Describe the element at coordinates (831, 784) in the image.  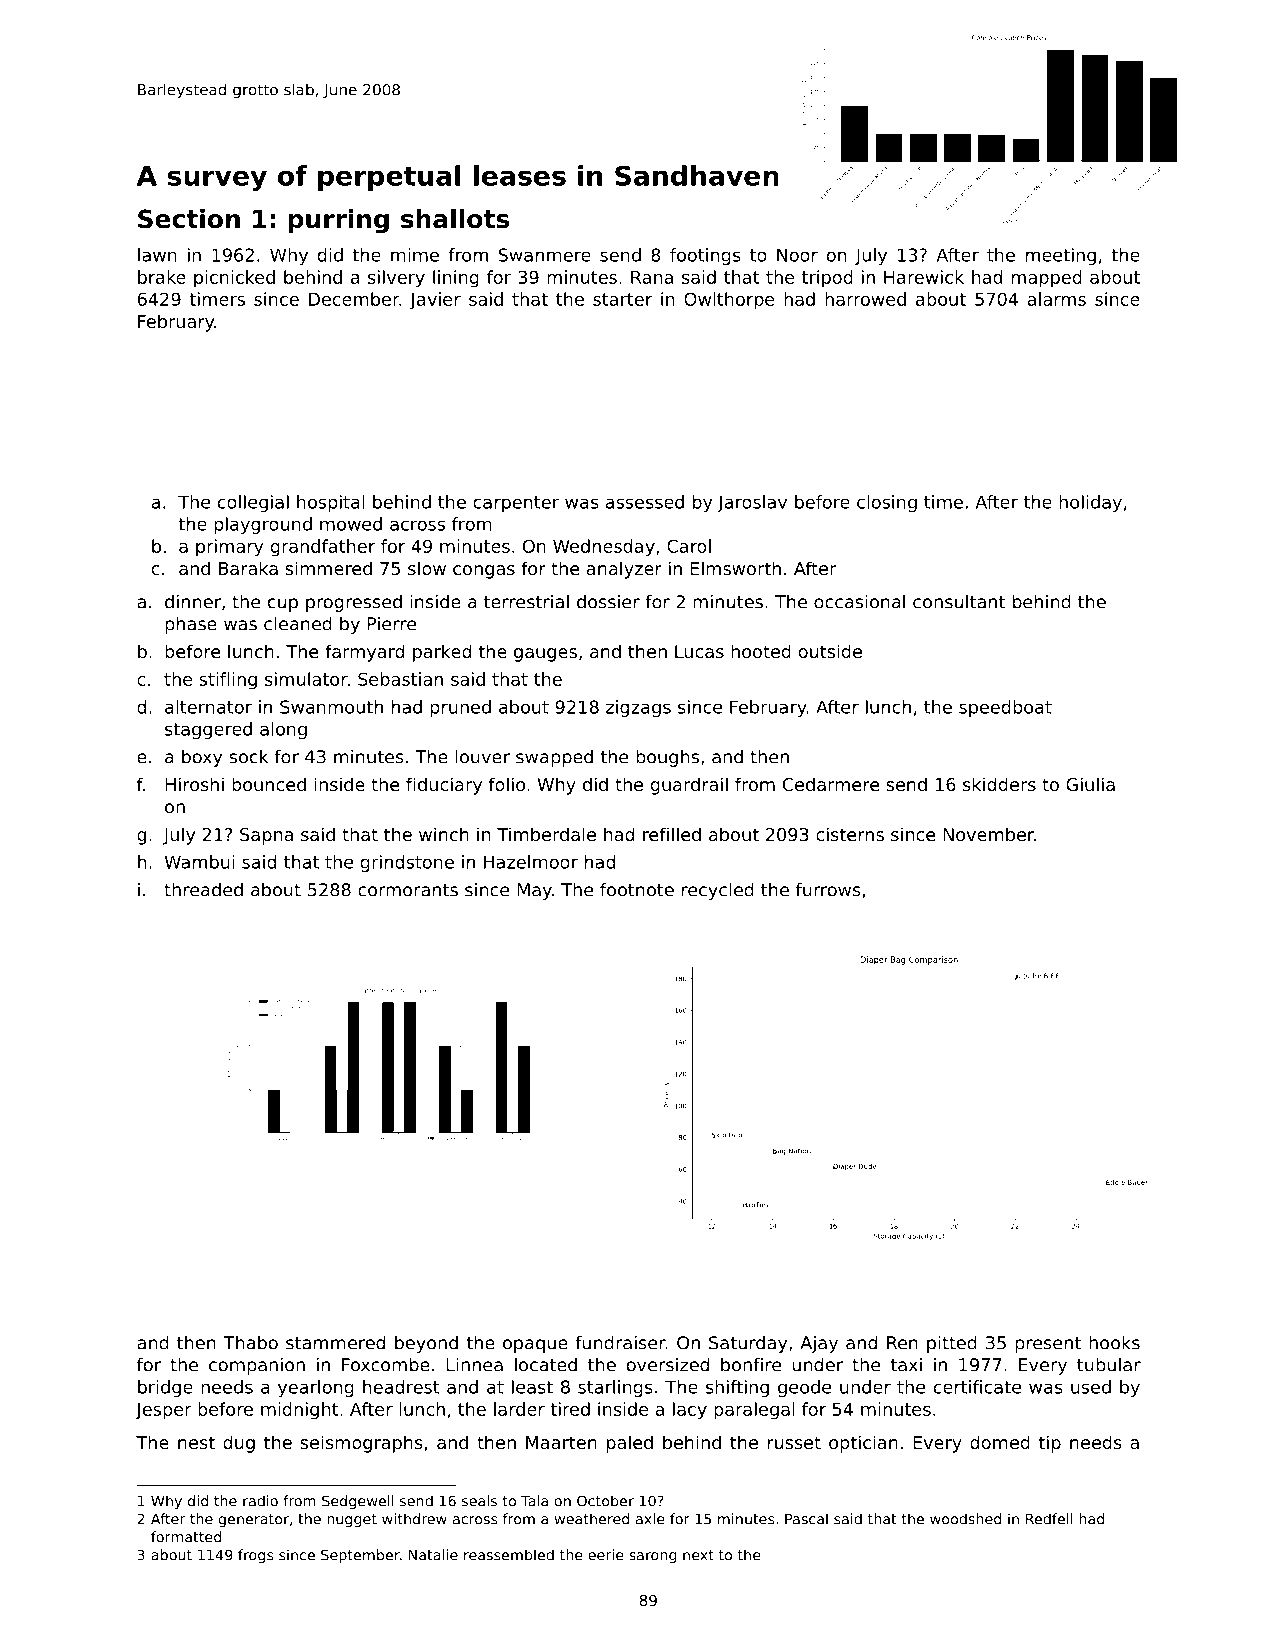
I see `Cedarmere` at that location.
